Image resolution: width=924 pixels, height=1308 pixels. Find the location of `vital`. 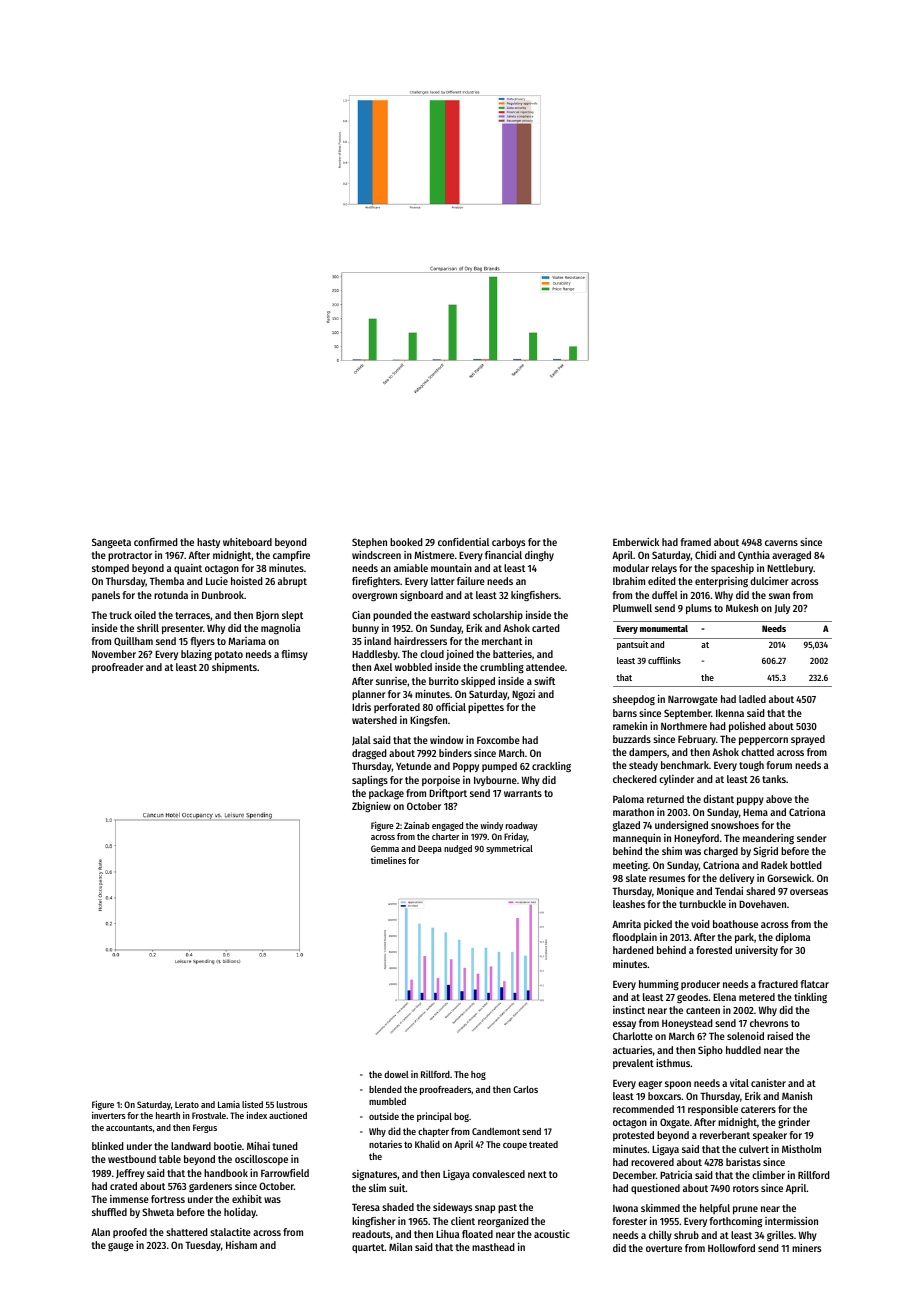

vital is located at coordinates (739, 1083).
